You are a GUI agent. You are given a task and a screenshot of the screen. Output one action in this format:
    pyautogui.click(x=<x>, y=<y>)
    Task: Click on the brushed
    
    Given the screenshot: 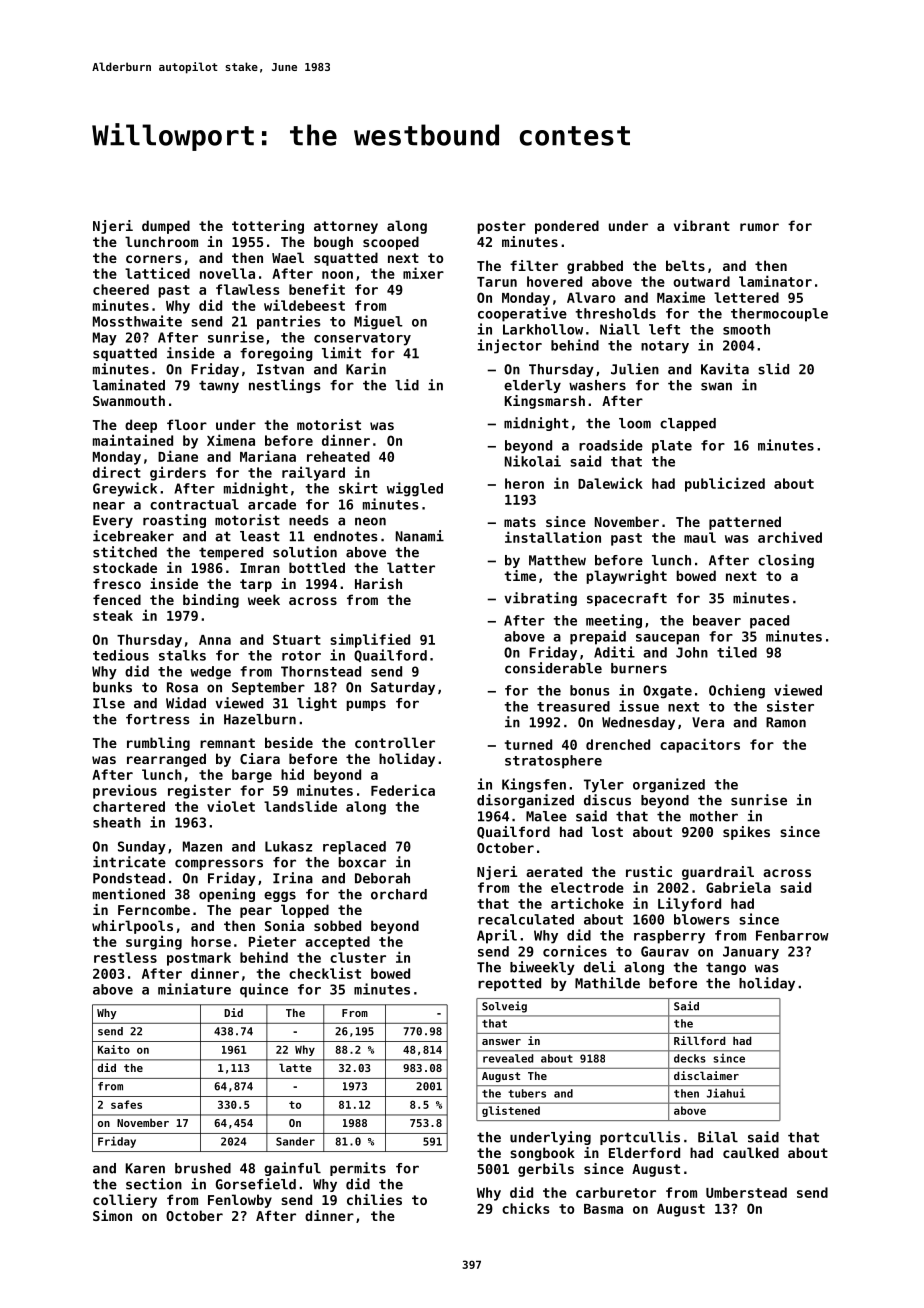 What is the action you would take?
    pyautogui.click(x=203, y=1168)
